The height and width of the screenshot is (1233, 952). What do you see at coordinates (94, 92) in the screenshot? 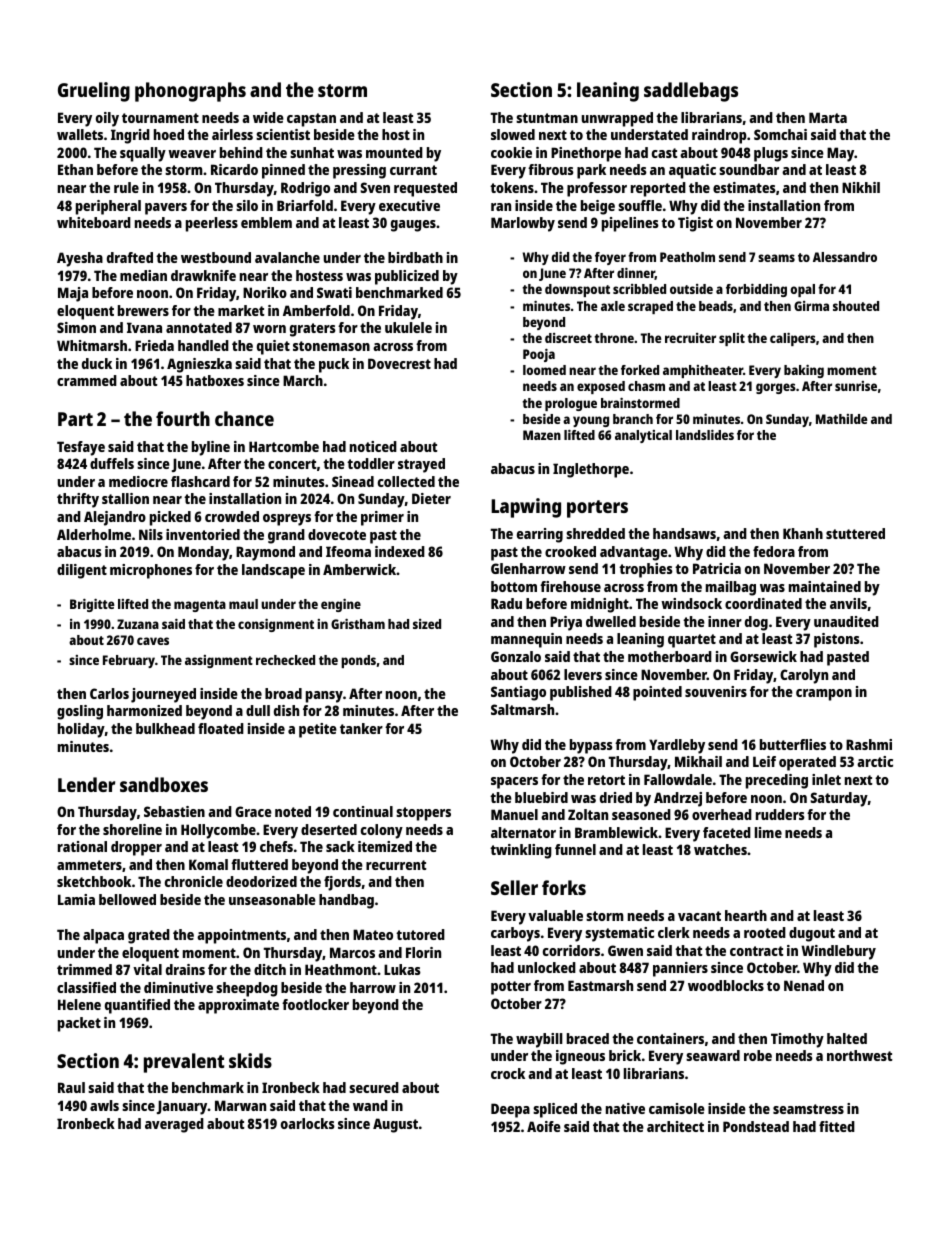
I see `Grueling` at bounding box center [94, 92].
